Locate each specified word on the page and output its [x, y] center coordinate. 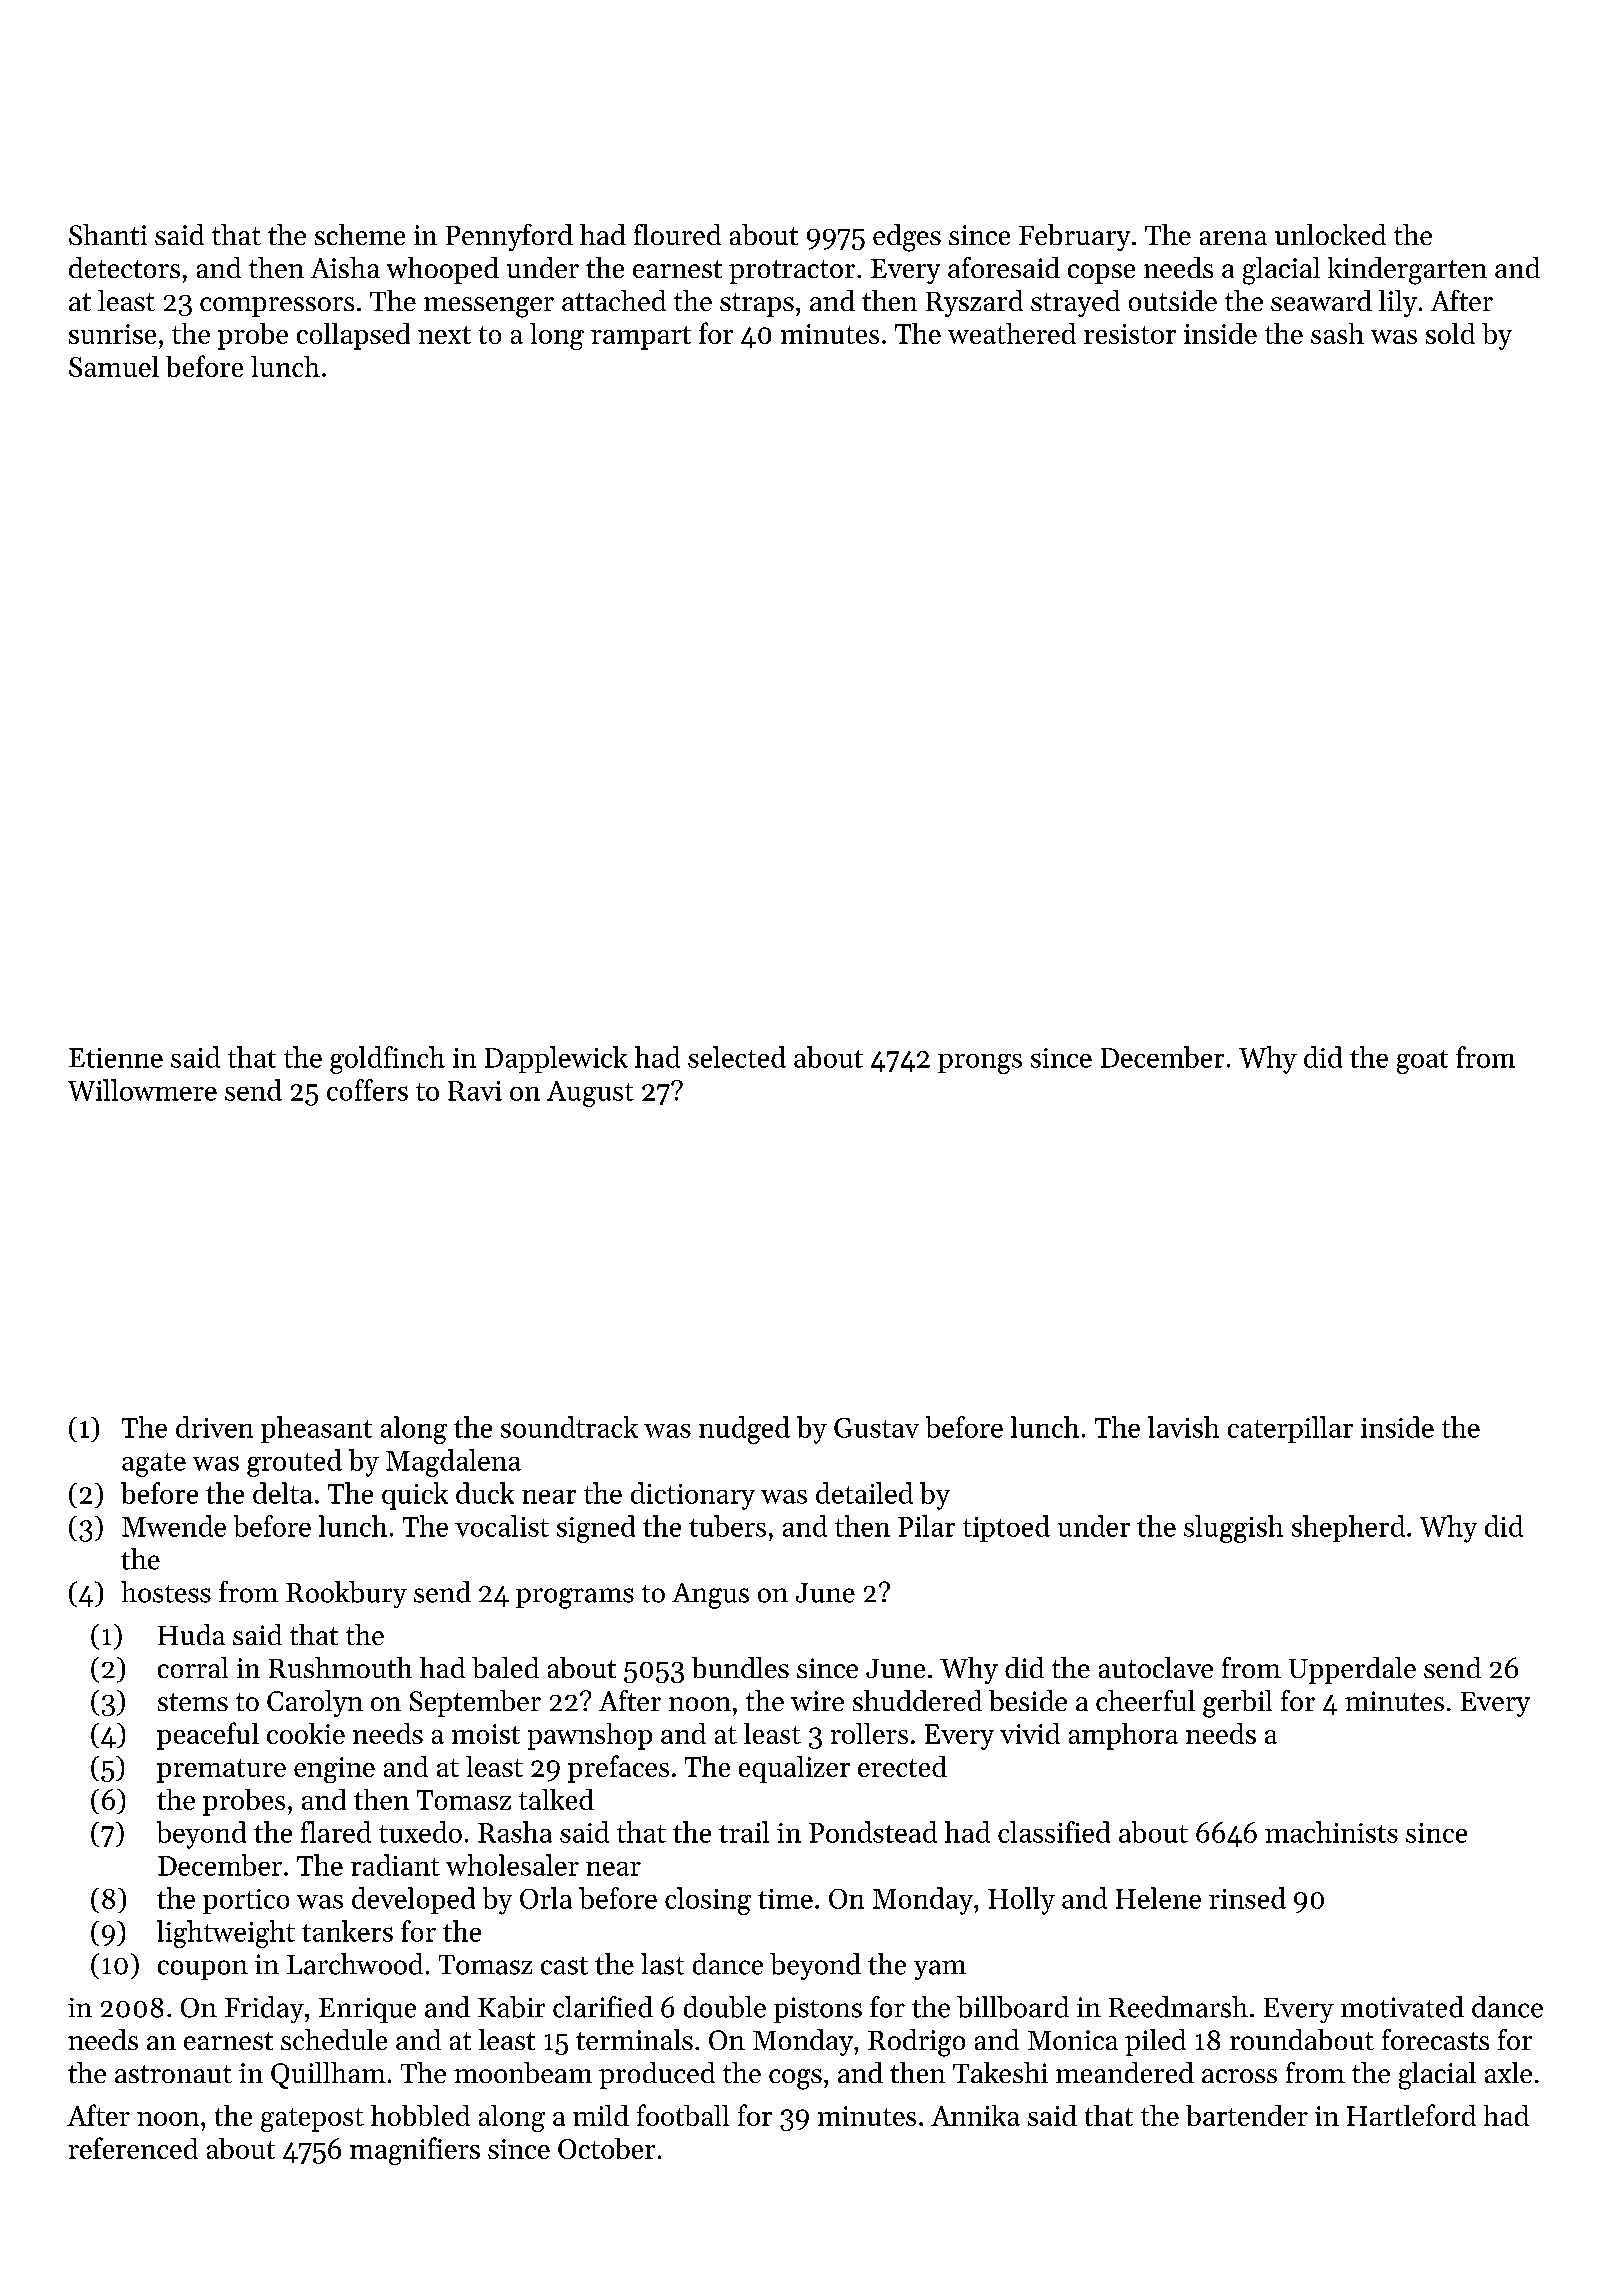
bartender [1247, 2115]
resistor [1130, 334]
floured [677, 234]
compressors [277, 307]
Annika [975, 2115]
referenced [133, 2148]
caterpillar [1290, 1429]
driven [214, 1427]
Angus [710, 1596]
